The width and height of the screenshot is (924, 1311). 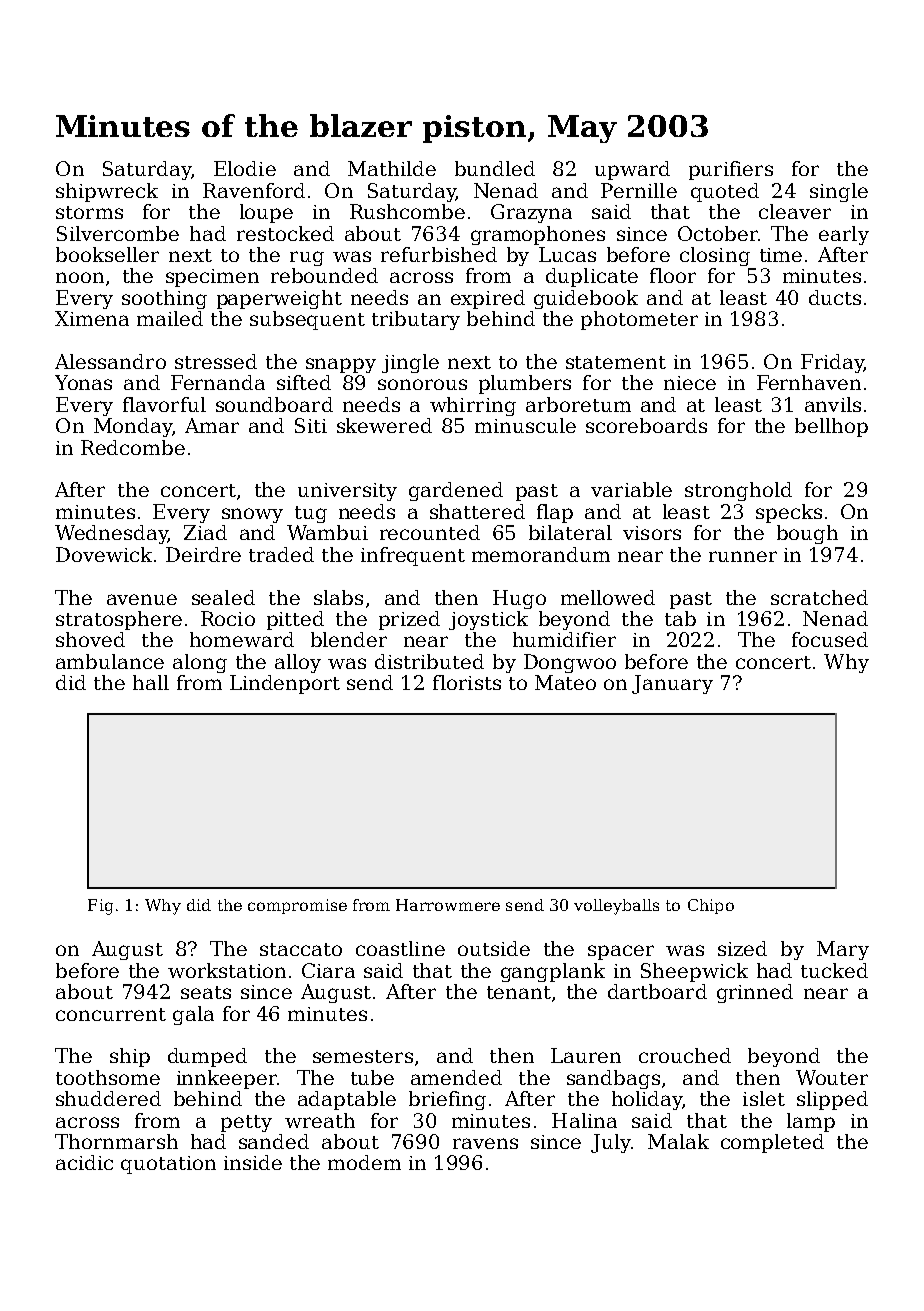 What do you see at coordinates (764, 1098) in the screenshot?
I see `islet` at bounding box center [764, 1098].
